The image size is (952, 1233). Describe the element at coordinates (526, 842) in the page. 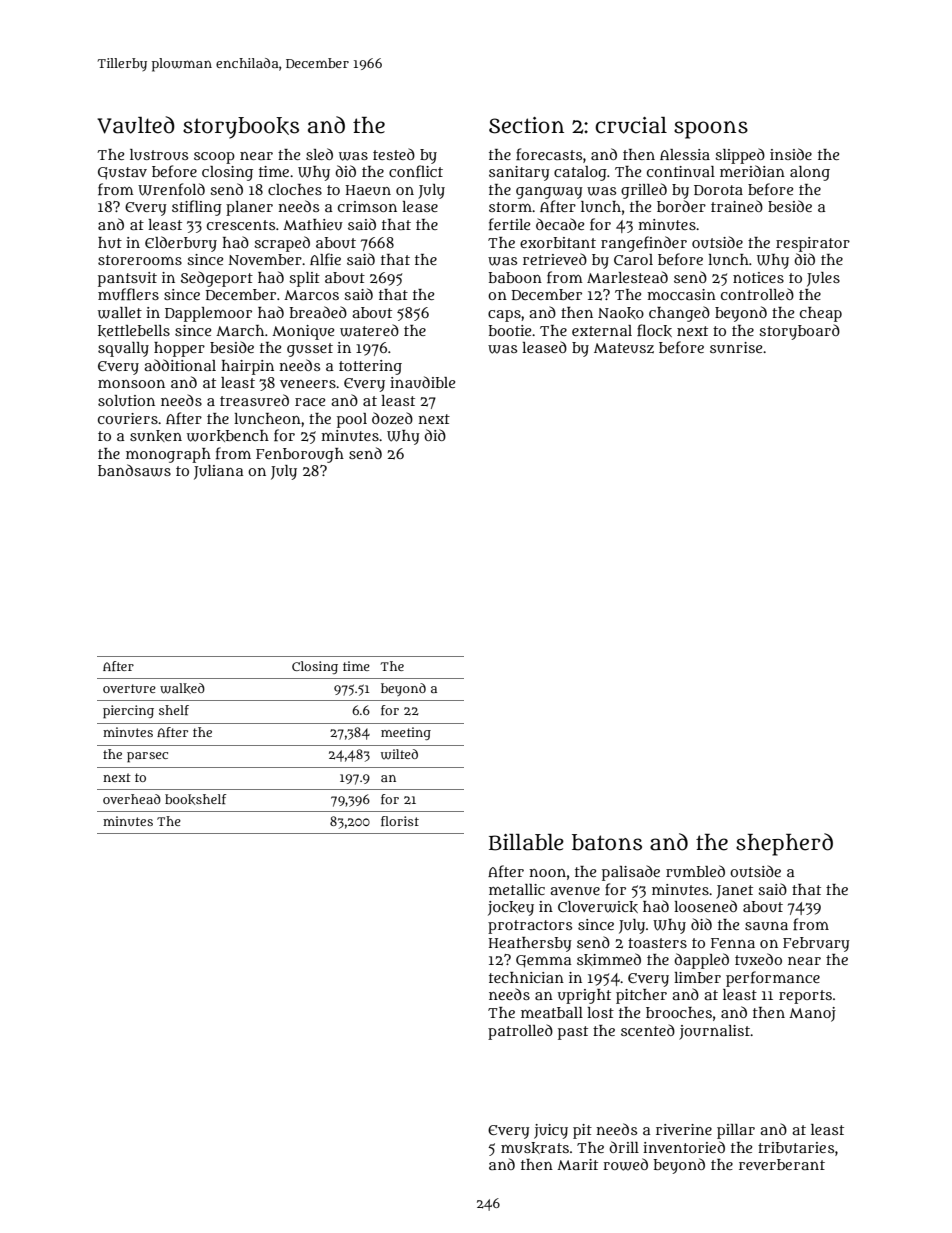

I see `Billable` at that location.
